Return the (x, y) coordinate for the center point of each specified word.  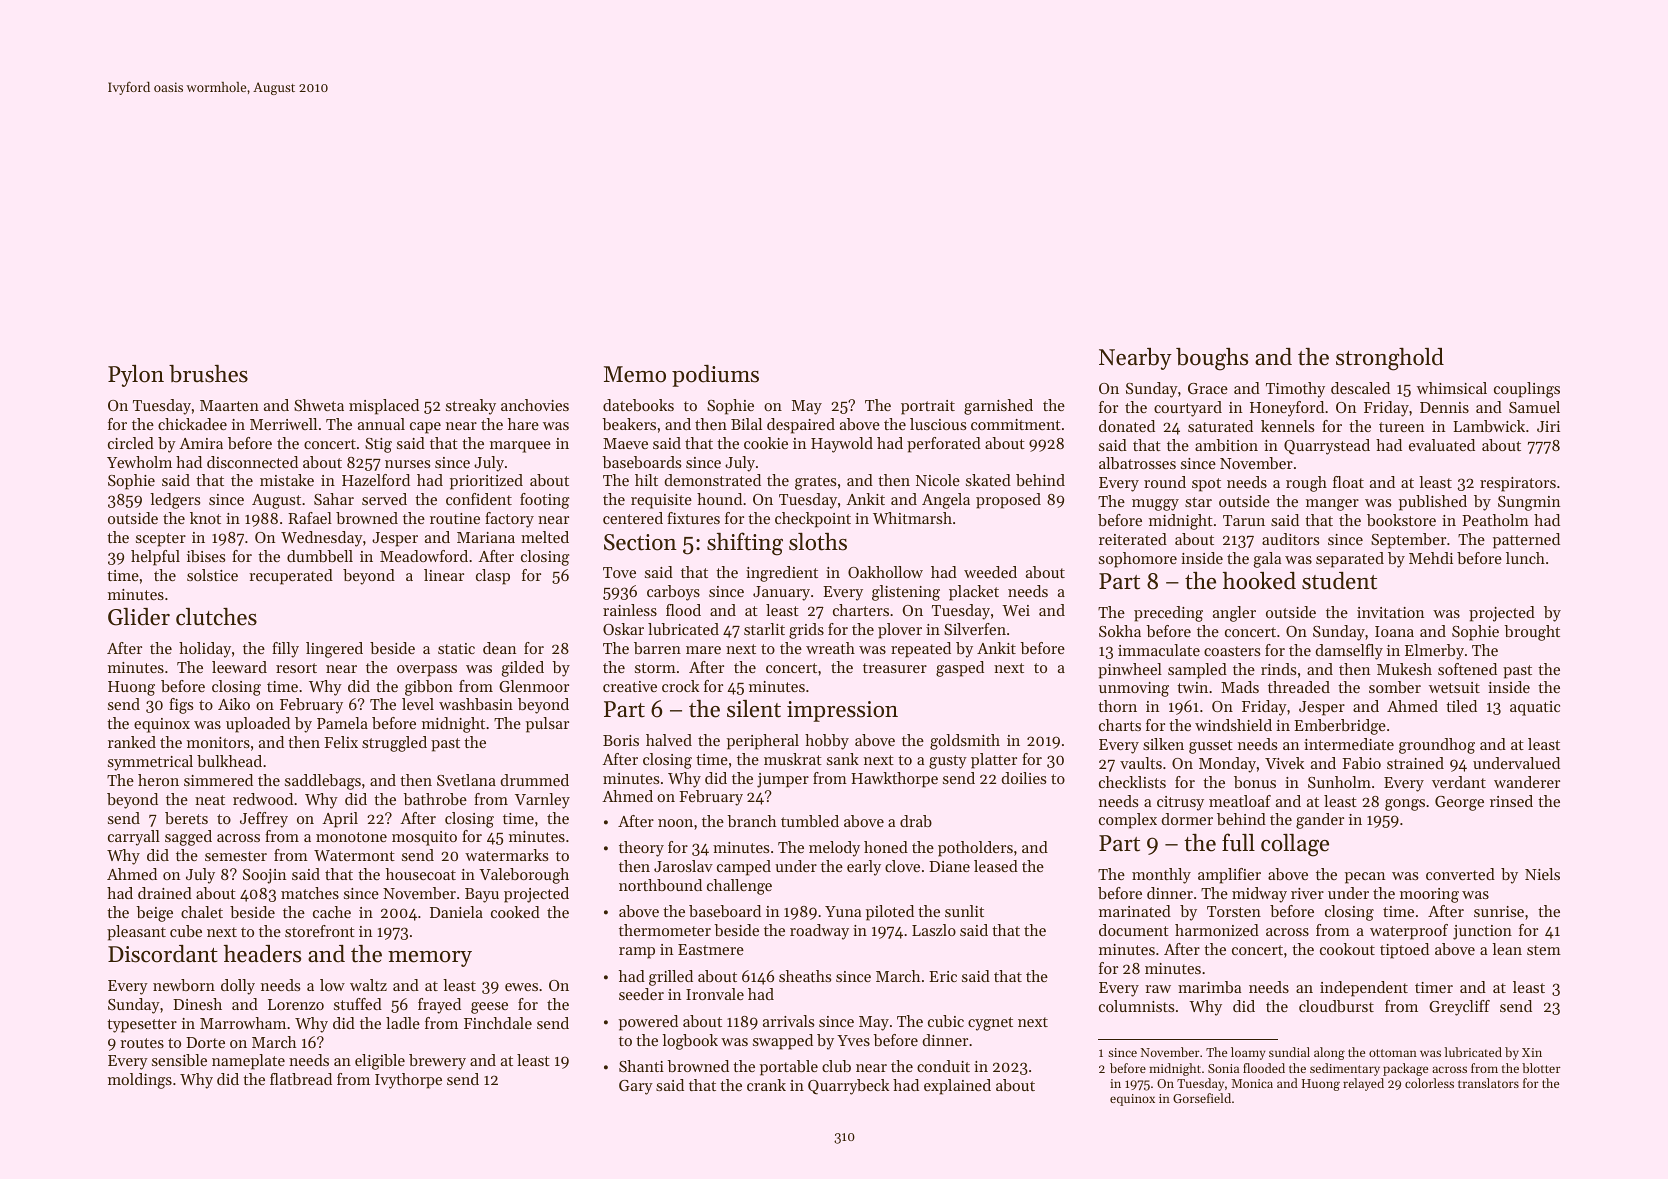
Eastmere (711, 949)
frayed (439, 1006)
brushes (208, 374)
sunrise (1499, 911)
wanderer (1527, 782)
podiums (715, 376)
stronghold (1390, 359)
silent (754, 709)
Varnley (542, 801)
